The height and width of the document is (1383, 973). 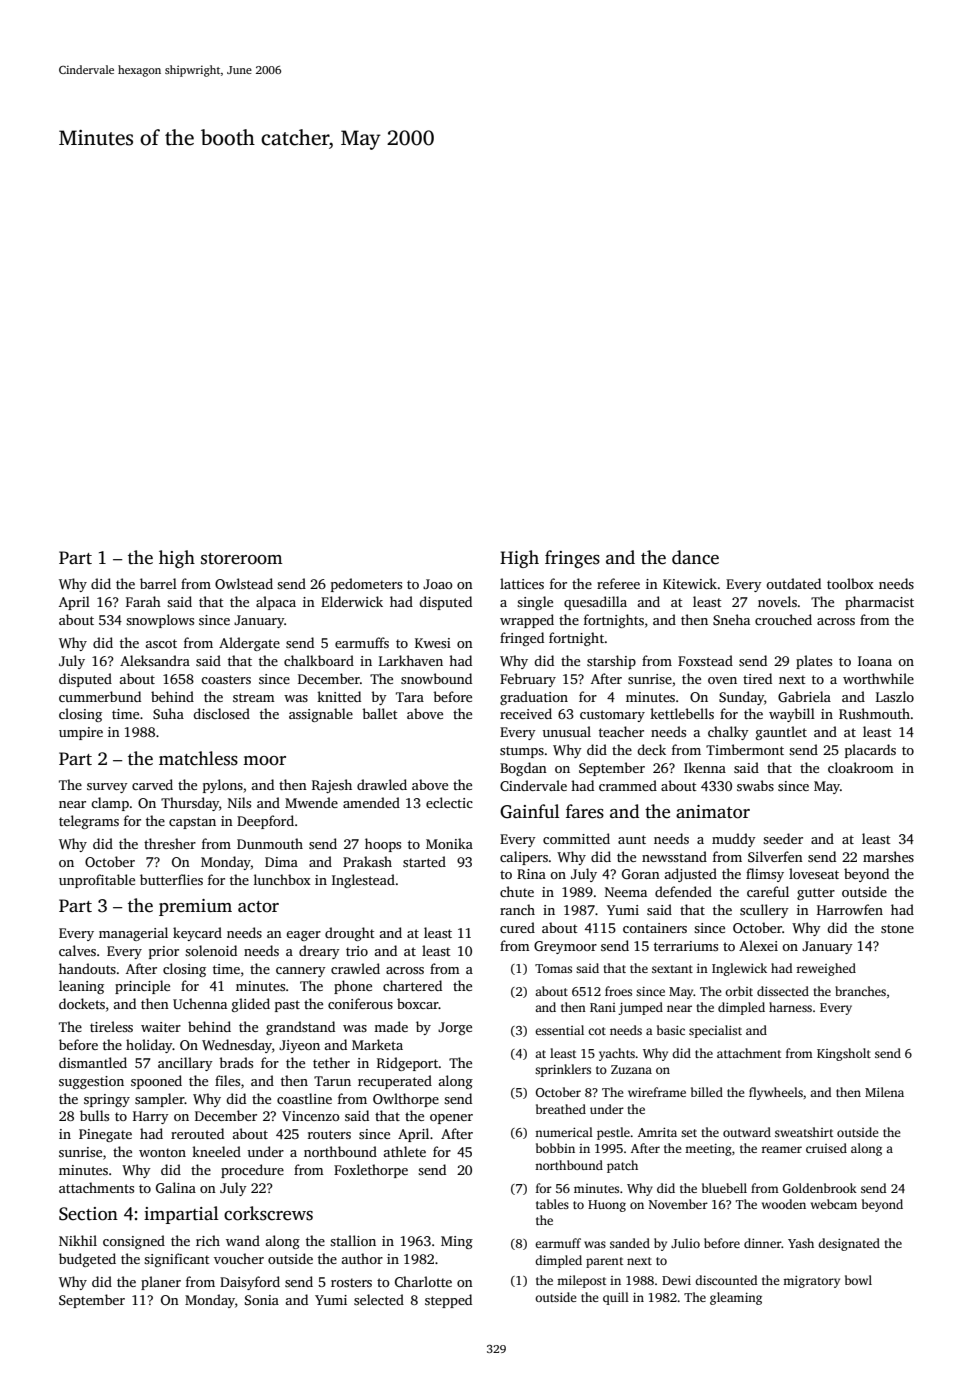 I want to click on planer, so click(x=161, y=1283).
